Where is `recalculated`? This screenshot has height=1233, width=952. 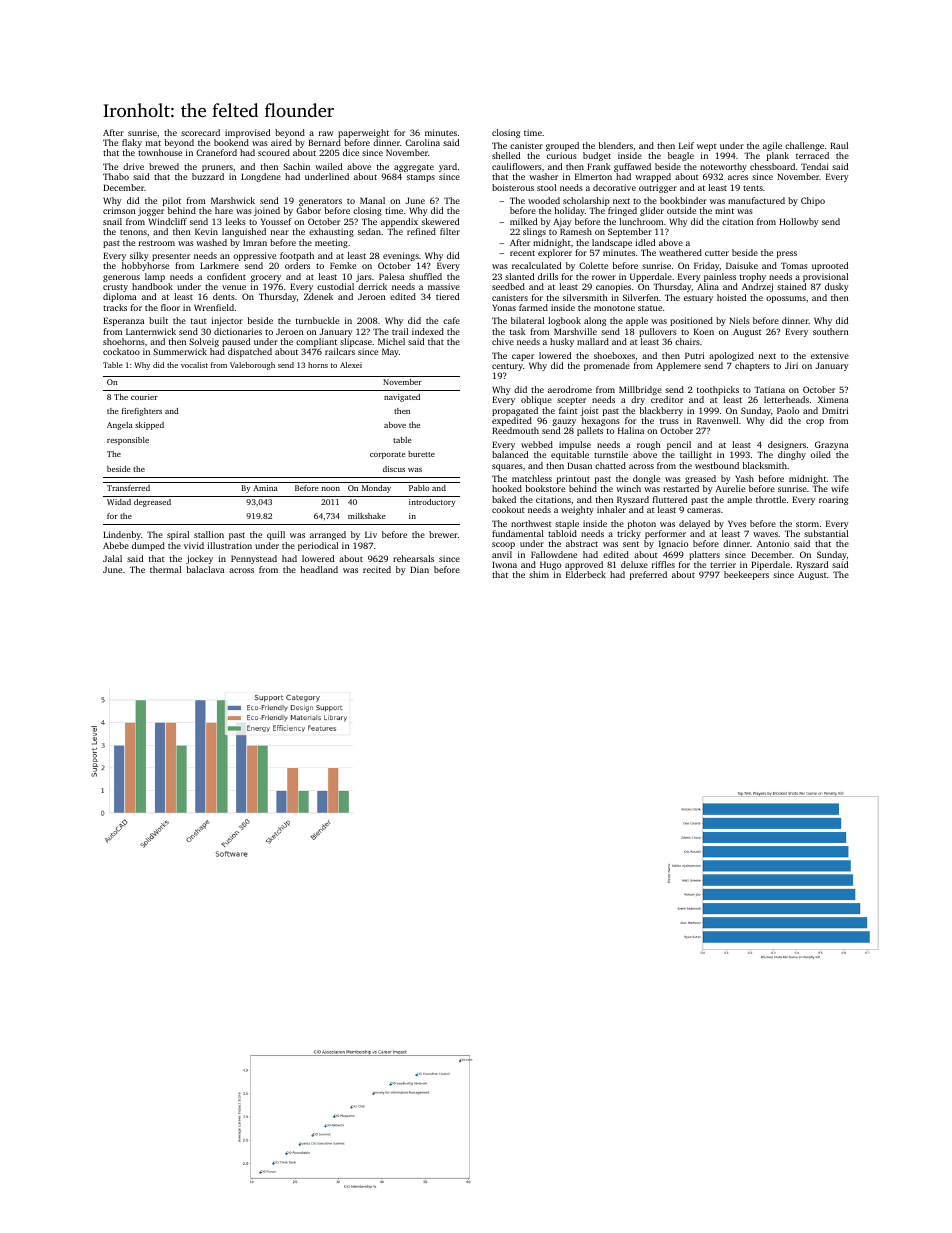 recalculated is located at coordinates (536, 265).
